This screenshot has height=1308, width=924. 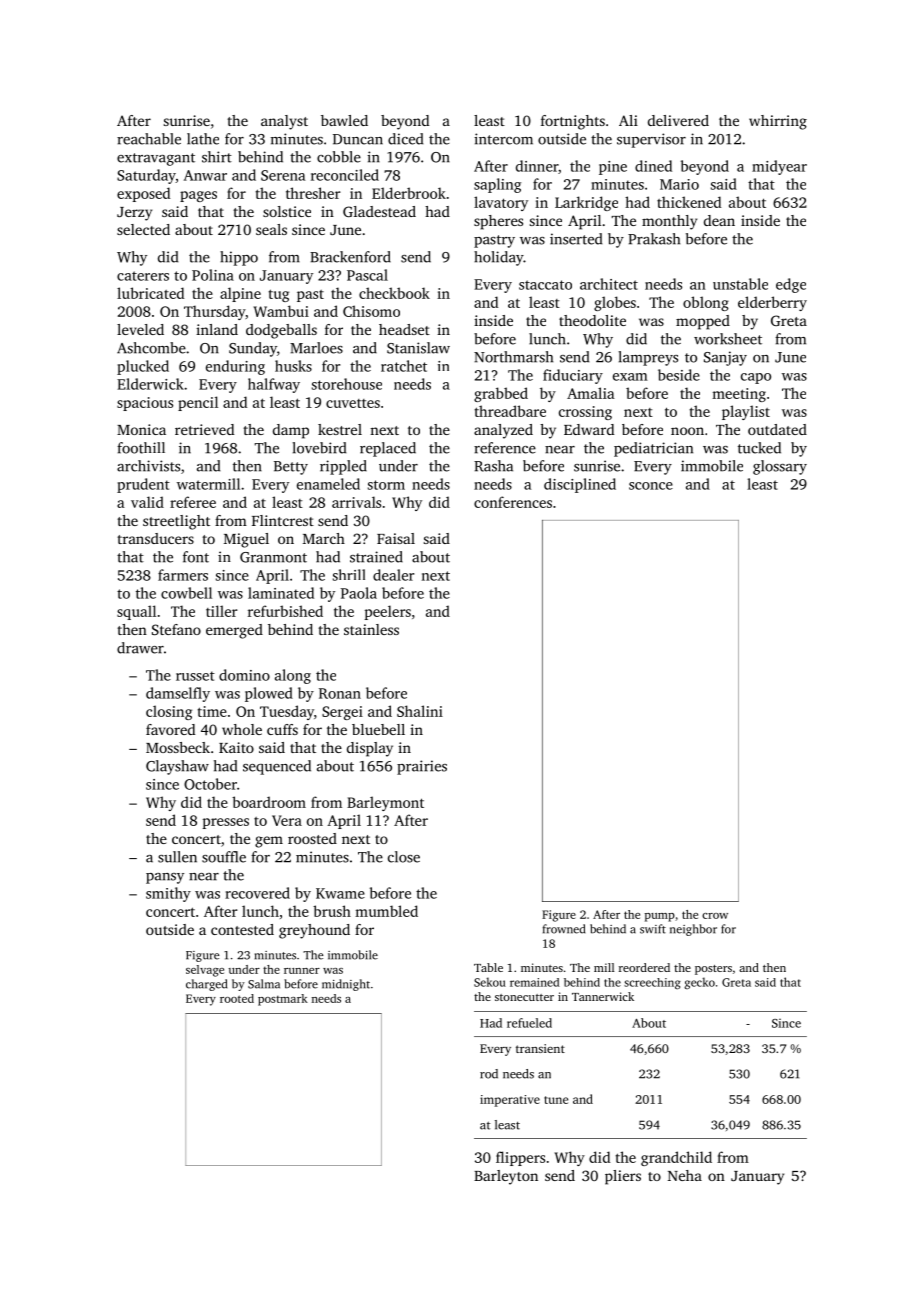 What do you see at coordinates (193, 502) in the screenshot?
I see `referee` at bounding box center [193, 502].
